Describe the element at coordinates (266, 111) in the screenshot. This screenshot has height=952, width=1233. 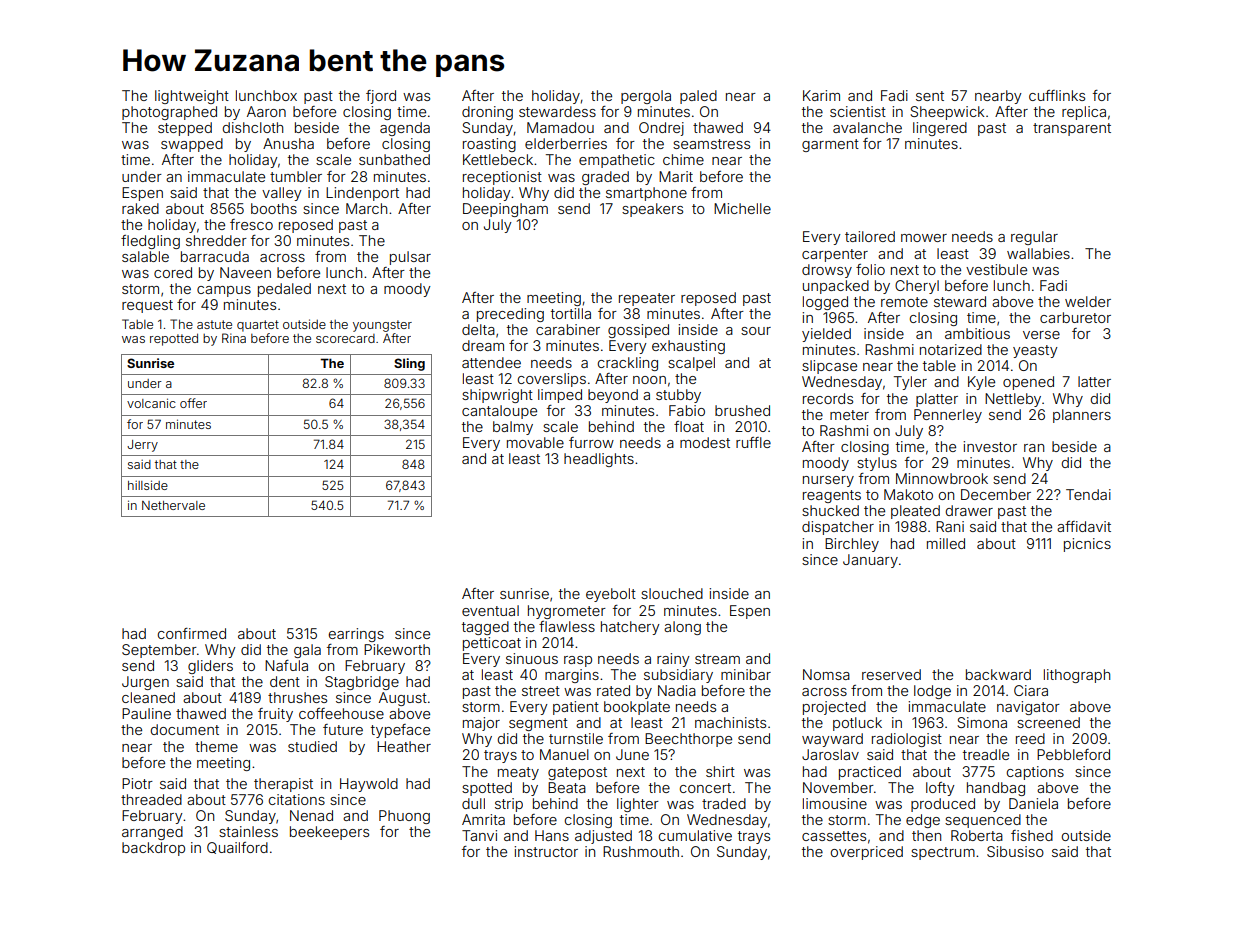
I see `Aaron` at that location.
